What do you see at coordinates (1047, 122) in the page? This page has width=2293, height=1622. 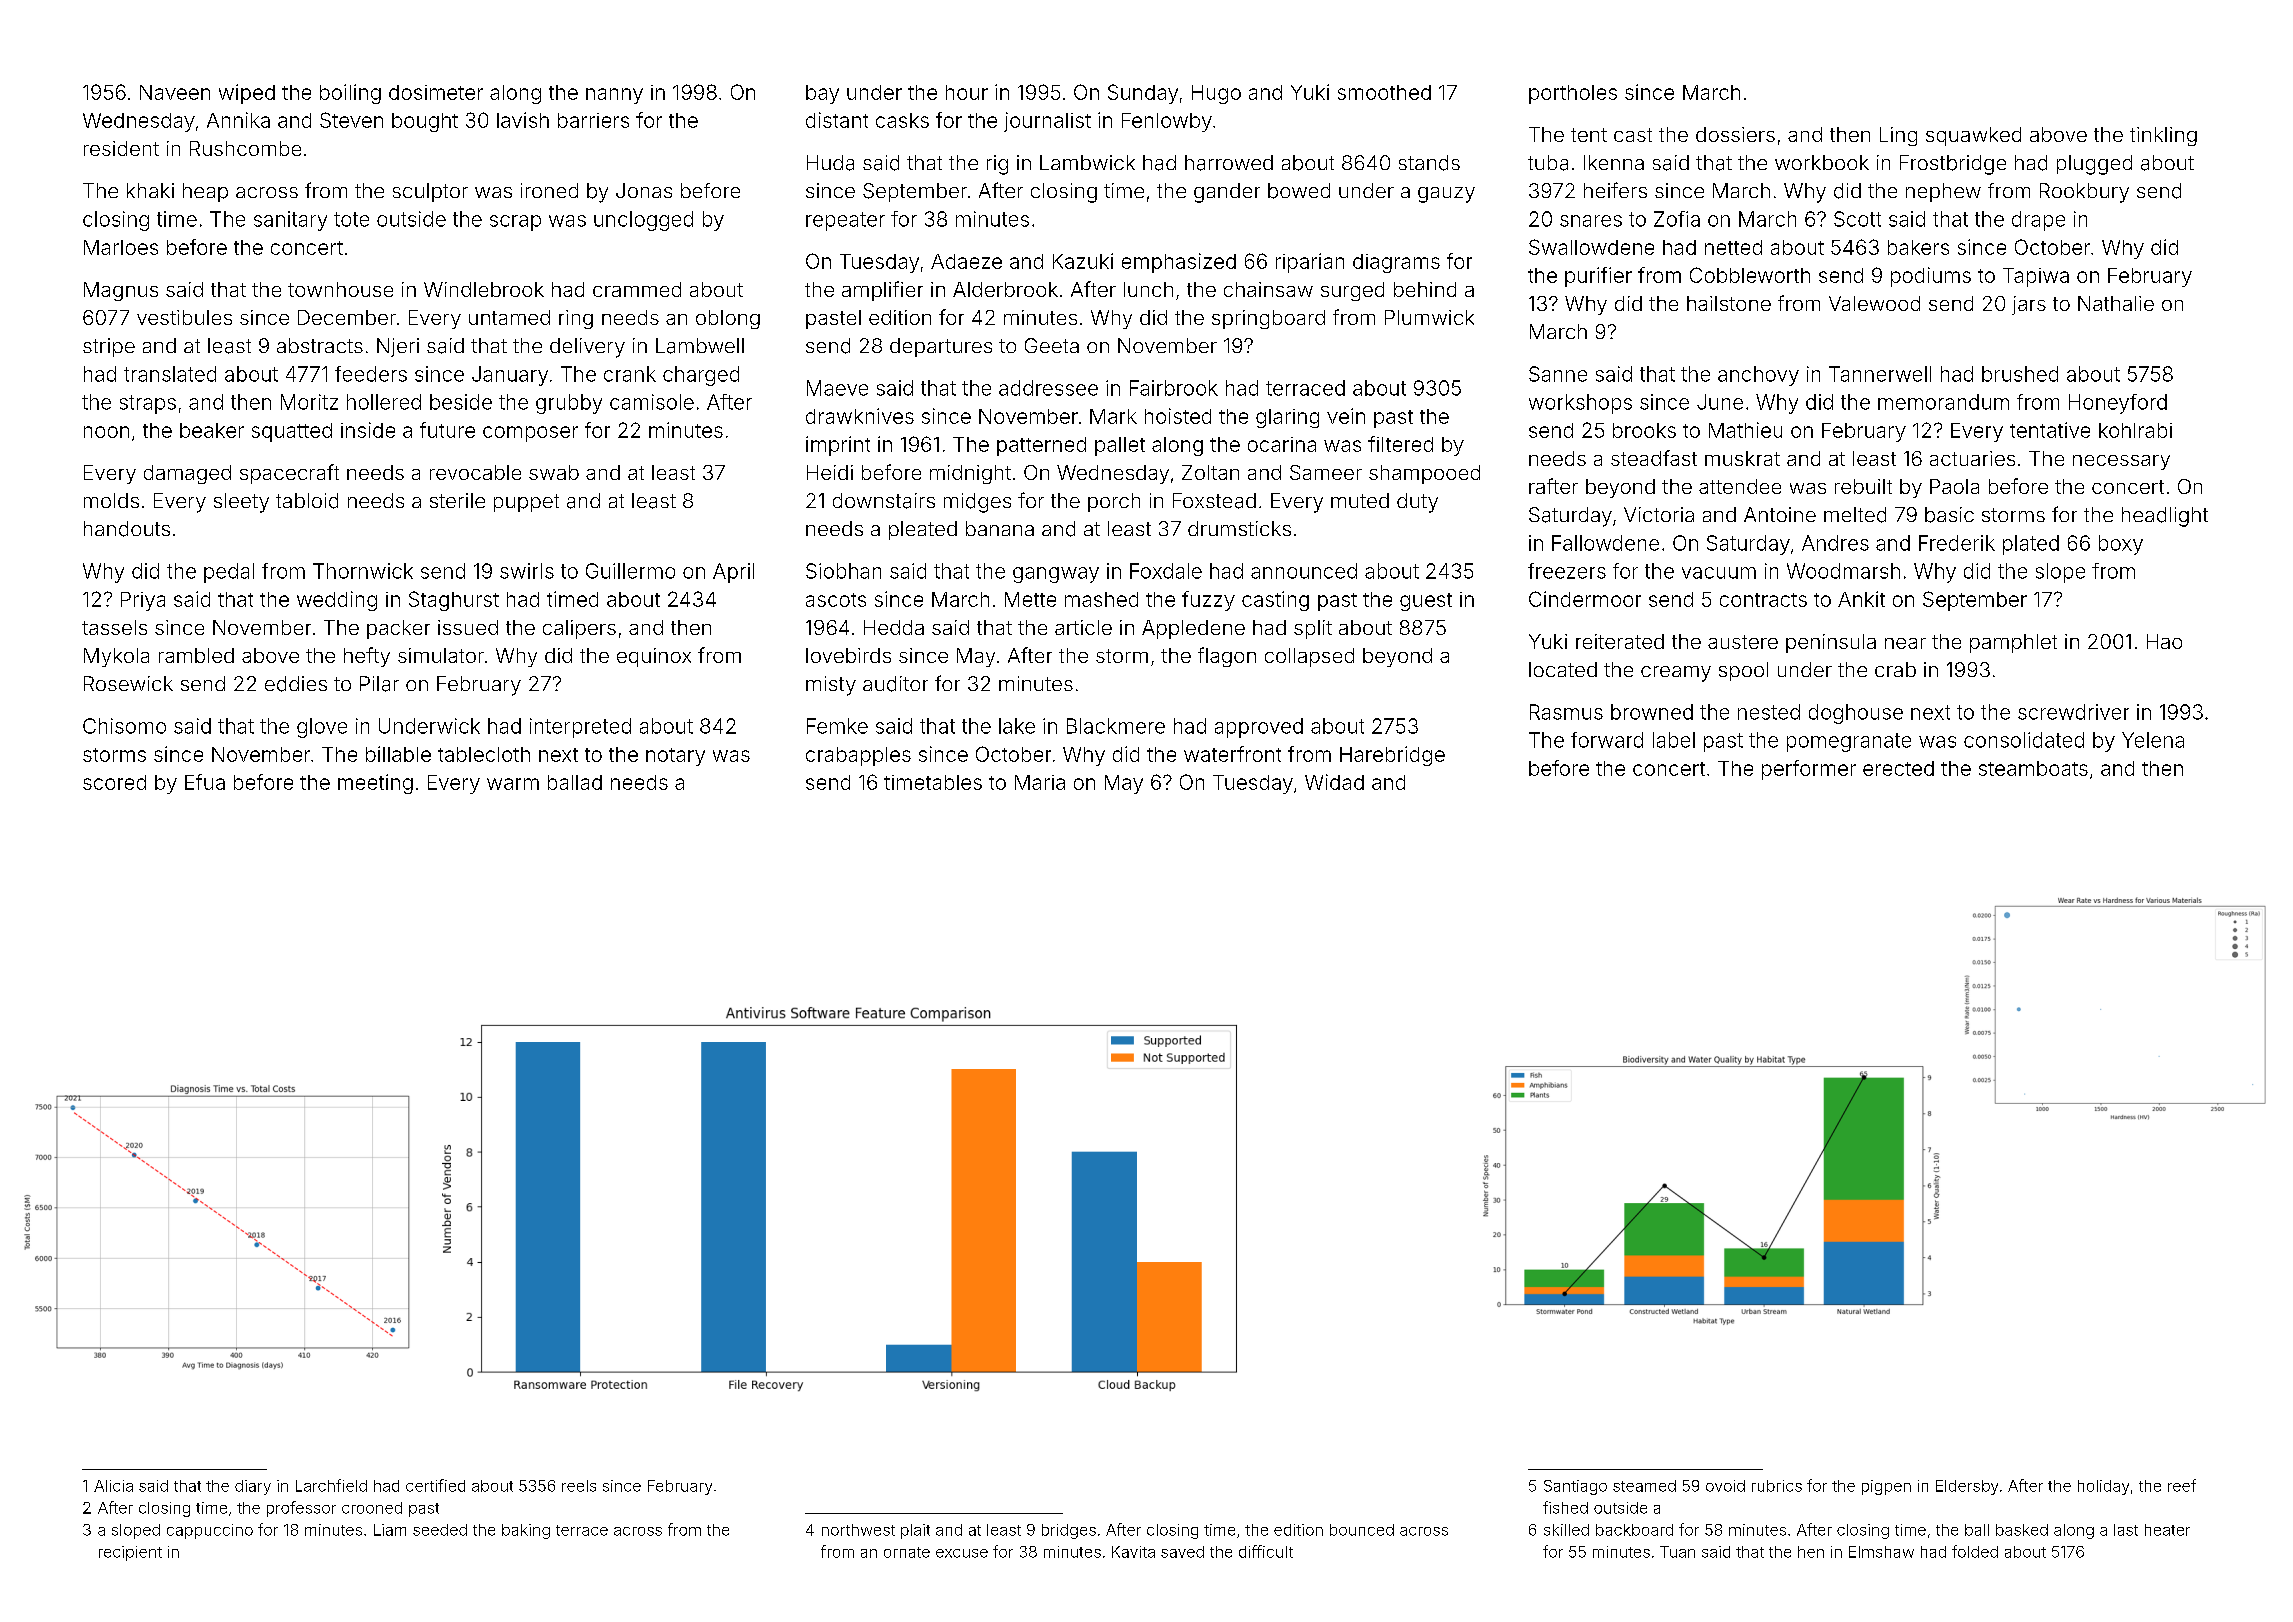 I see `journalist` at bounding box center [1047, 122].
